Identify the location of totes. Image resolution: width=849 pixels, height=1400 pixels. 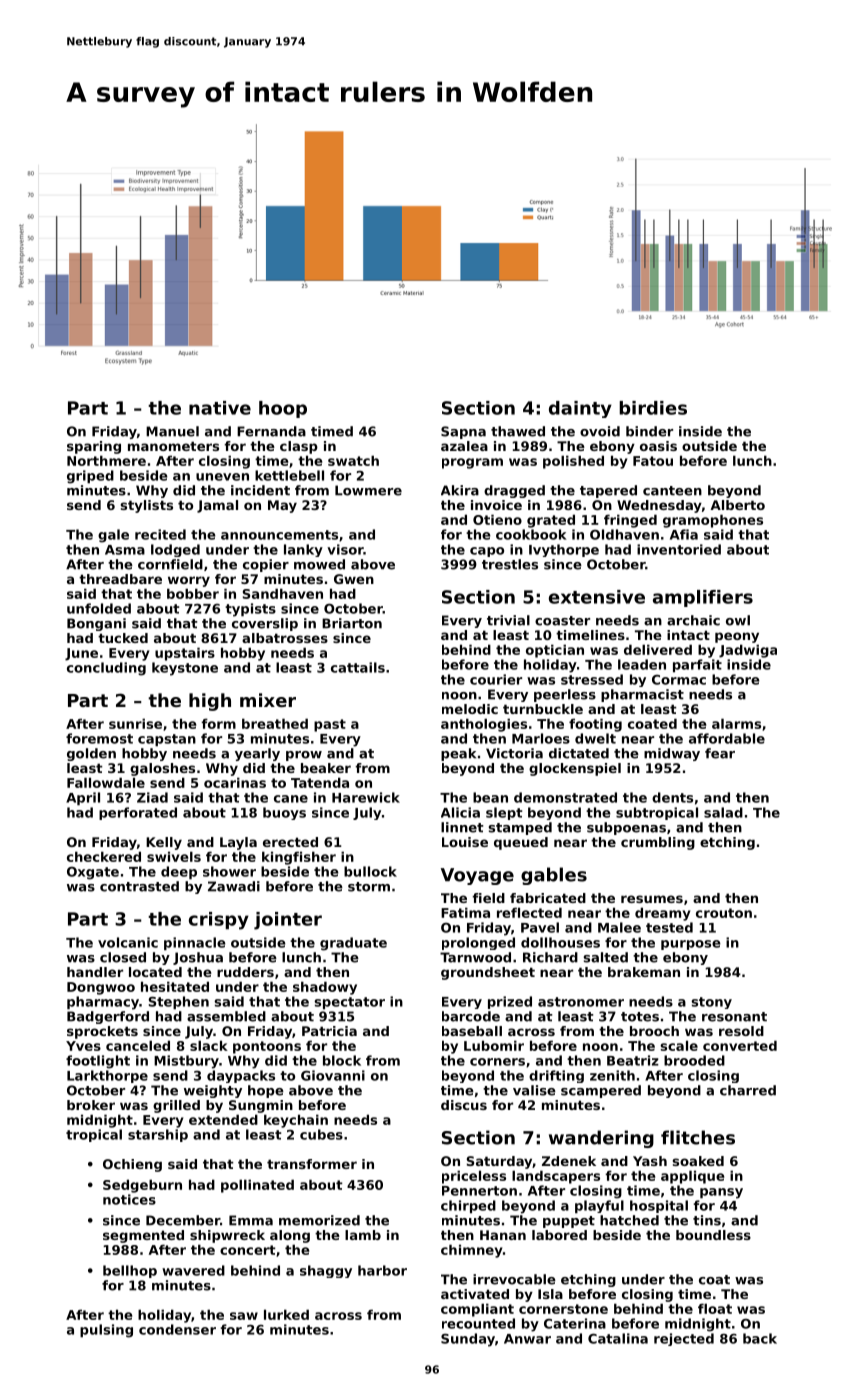
(640, 1017).
